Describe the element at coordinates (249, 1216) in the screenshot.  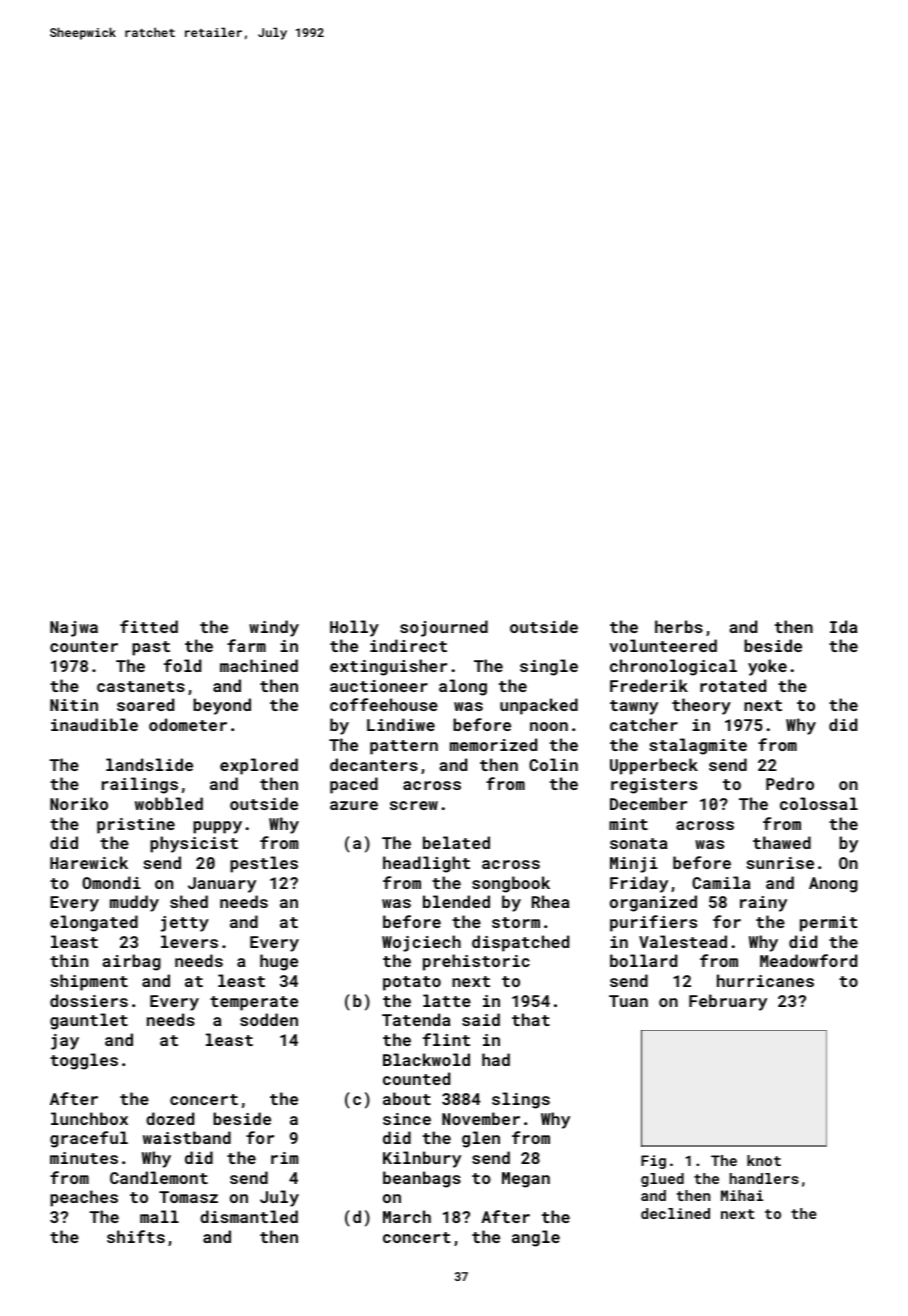
I see `dismantled` at that location.
